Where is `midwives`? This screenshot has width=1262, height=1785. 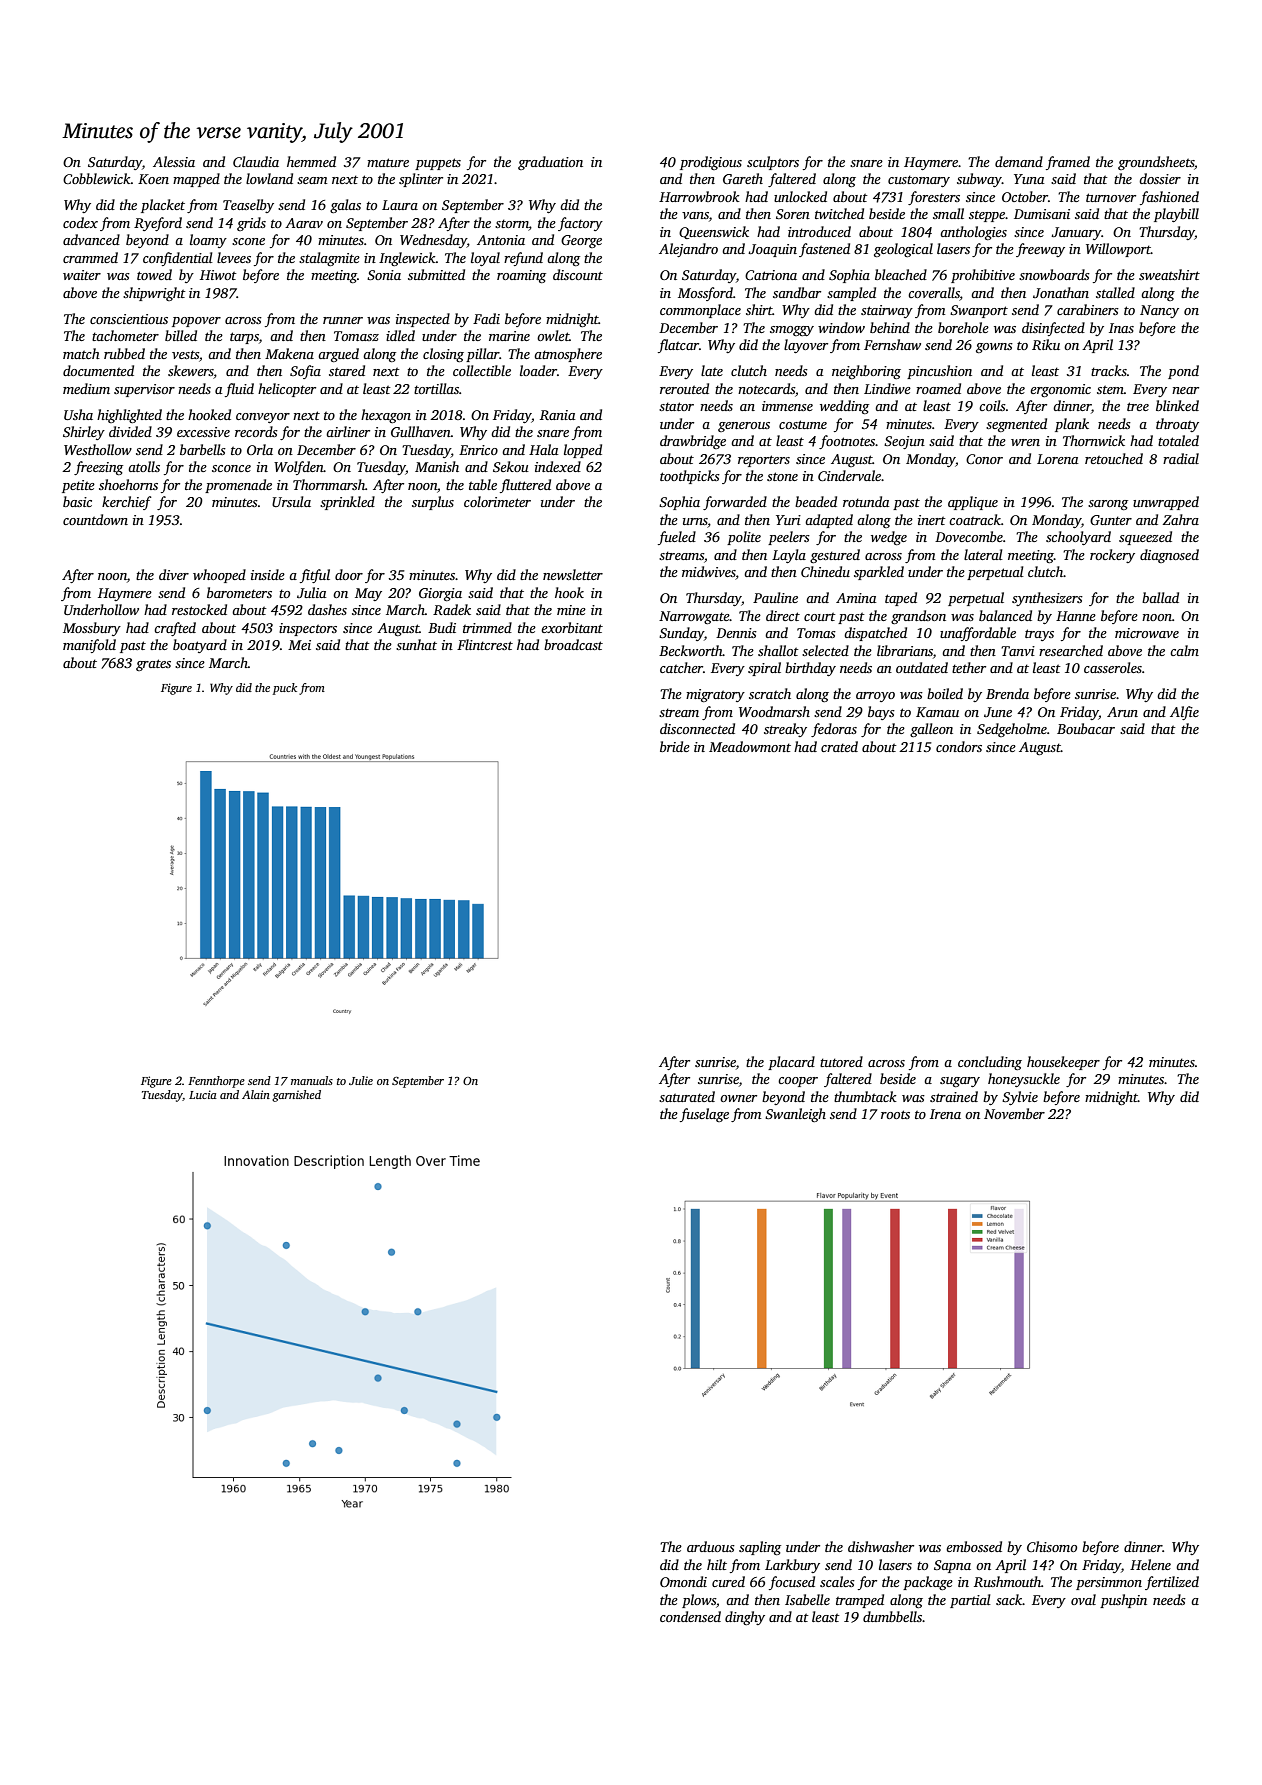 midwives is located at coordinates (709, 573).
